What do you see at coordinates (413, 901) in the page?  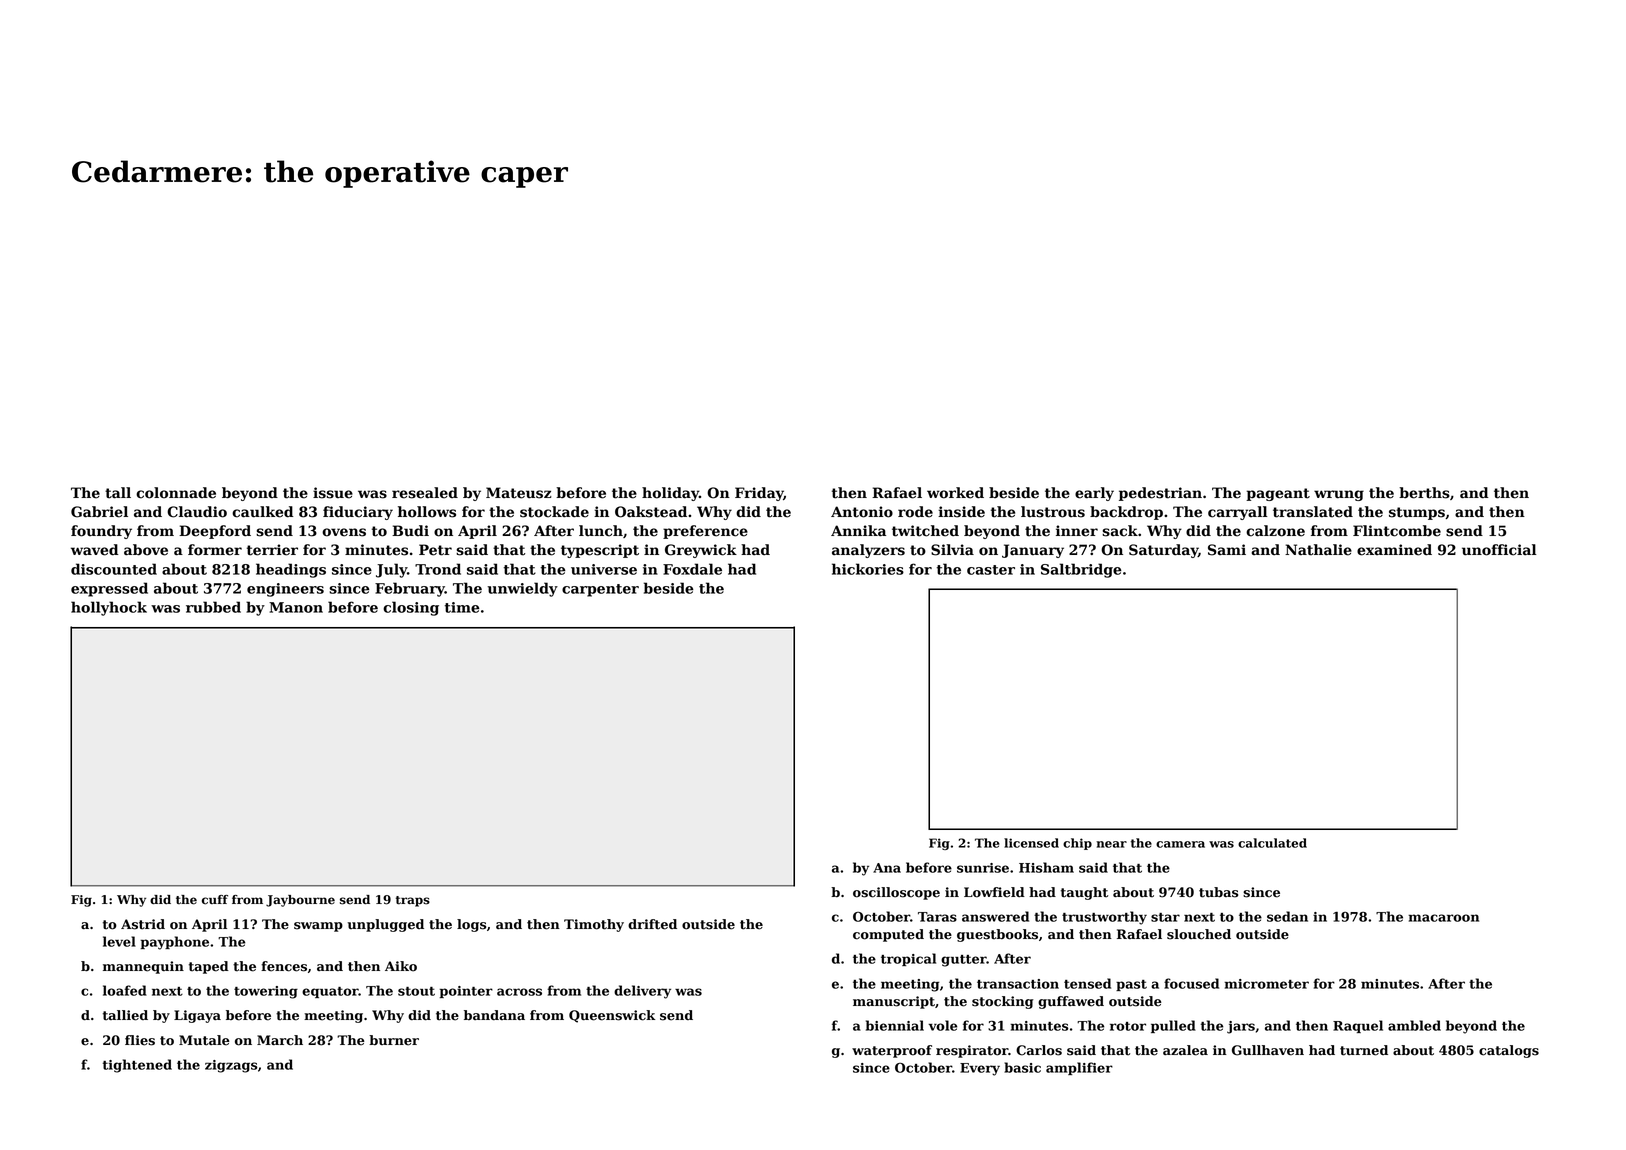 I see `traps` at bounding box center [413, 901].
